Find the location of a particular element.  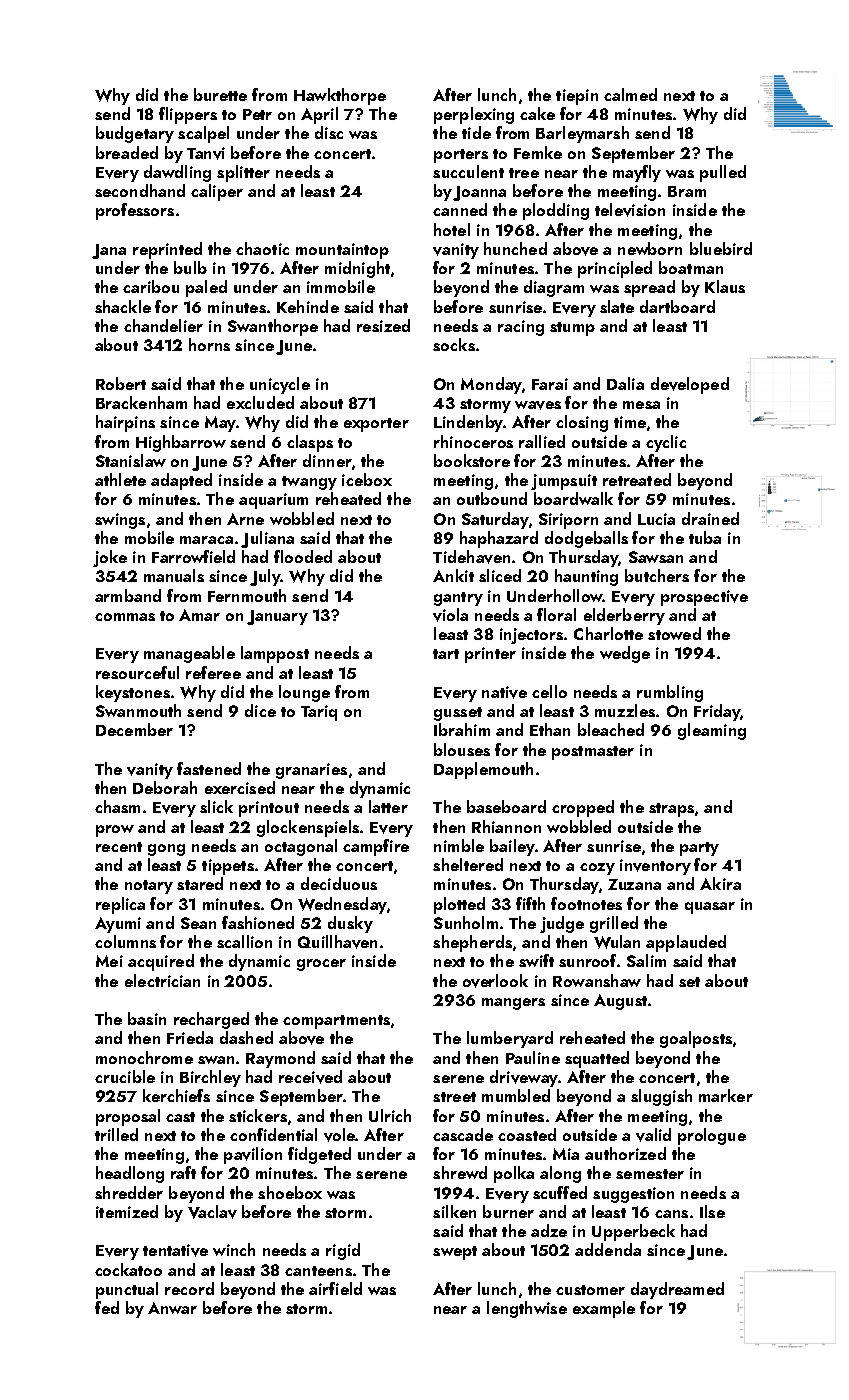

quasar is located at coordinates (710, 908).
